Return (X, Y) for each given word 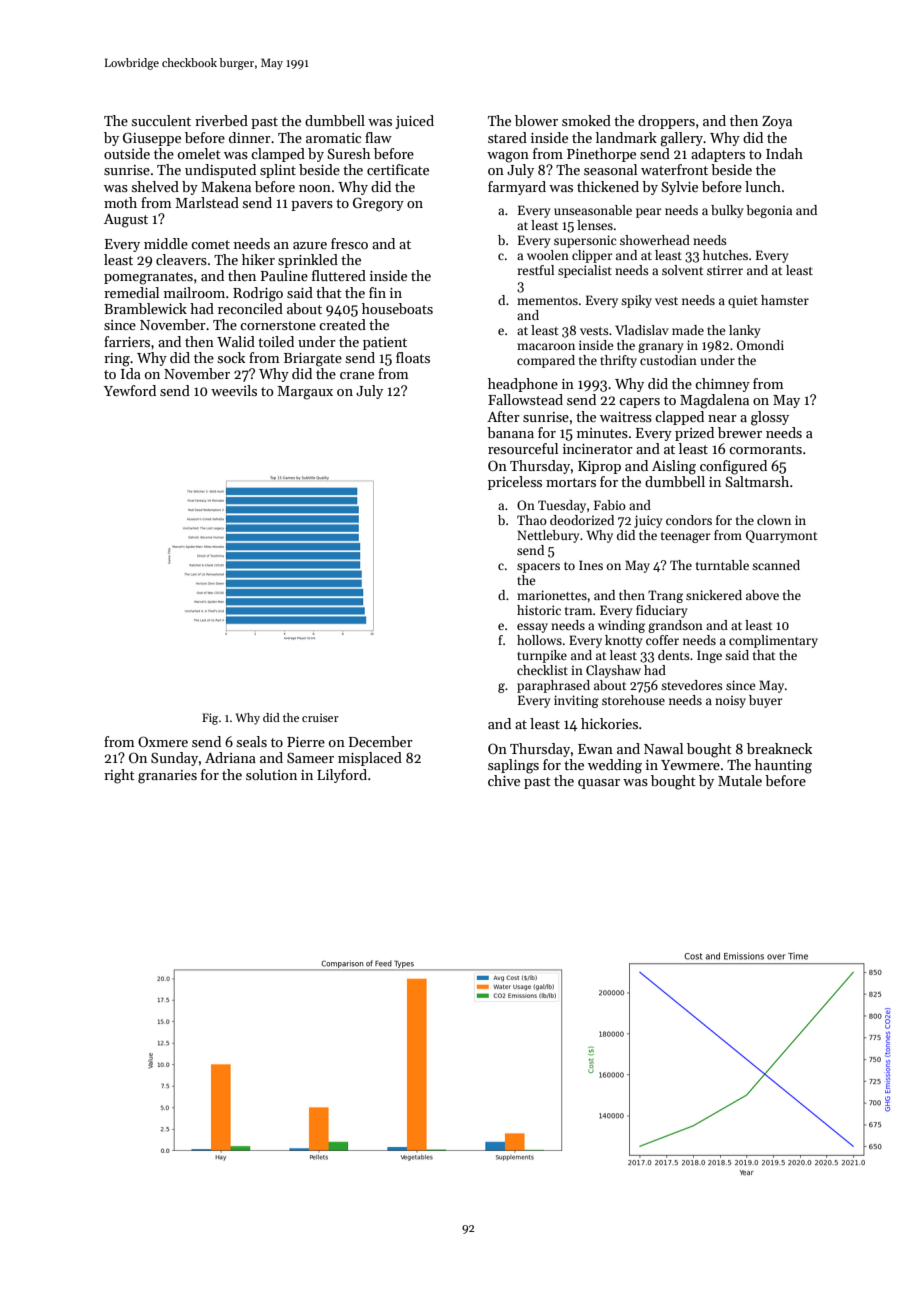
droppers (666, 122)
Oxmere (163, 741)
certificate (398, 169)
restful (536, 270)
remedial (131, 292)
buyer (766, 701)
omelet (199, 153)
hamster (785, 300)
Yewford (130, 390)
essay (532, 628)
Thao (532, 520)
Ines (591, 565)
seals (251, 741)
